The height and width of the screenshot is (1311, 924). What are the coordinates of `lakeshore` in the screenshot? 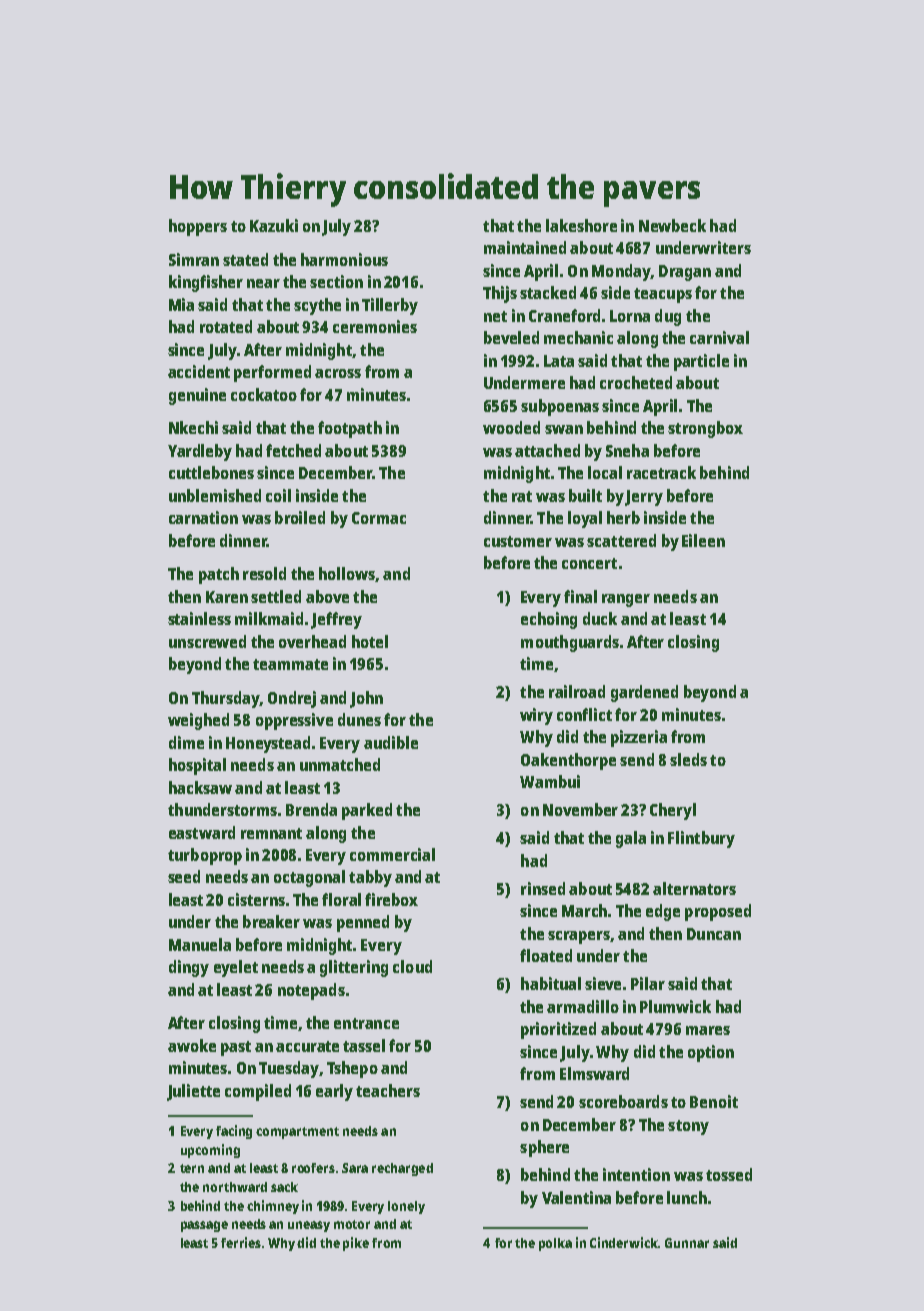 It's located at (581, 225).
